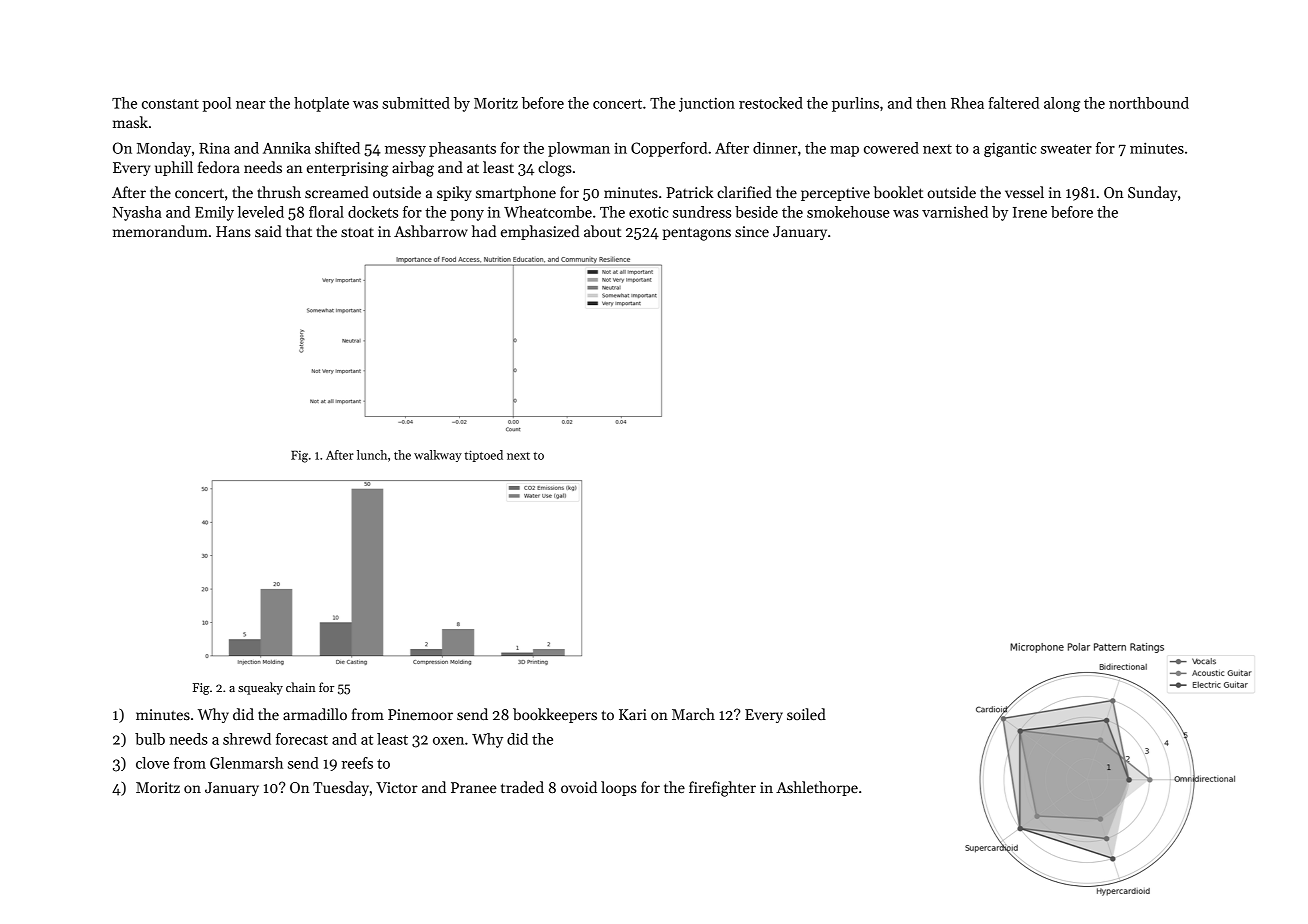 The image size is (1308, 924). Describe the element at coordinates (438, 456) in the image. I see `walkway` at that location.
